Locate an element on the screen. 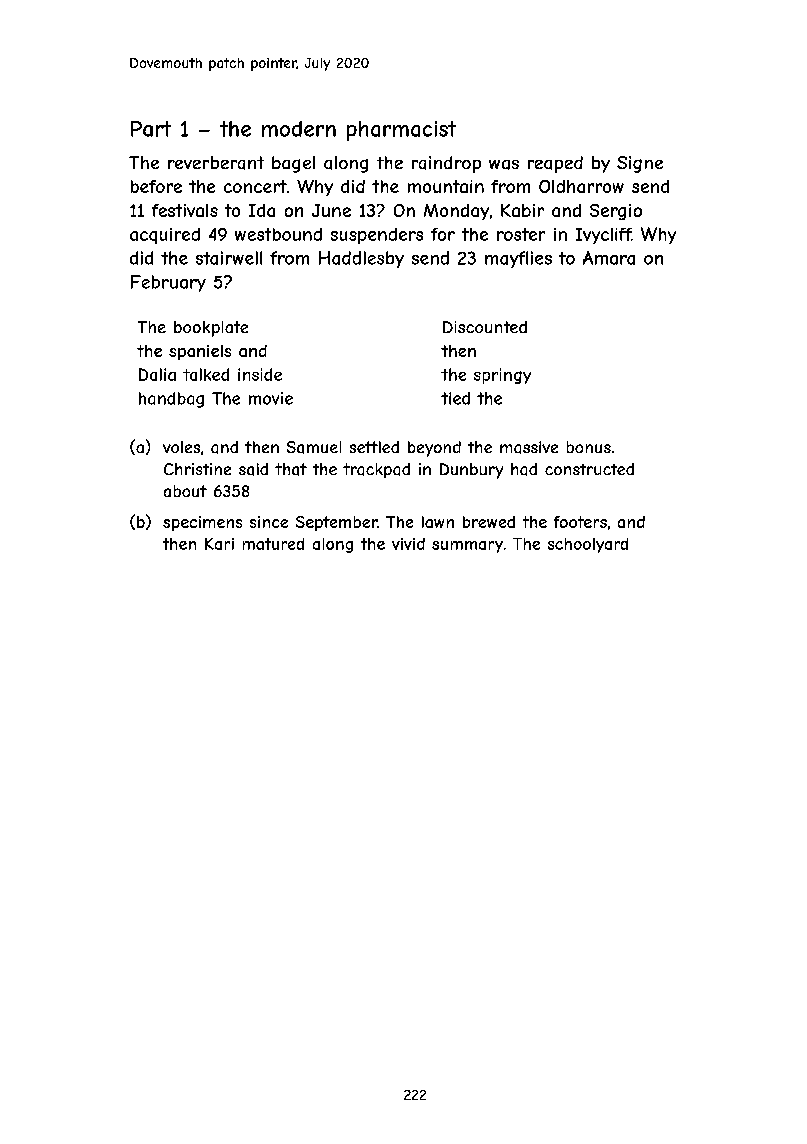 The height and width of the screenshot is (1144, 807). bookplate is located at coordinates (211, 329).
